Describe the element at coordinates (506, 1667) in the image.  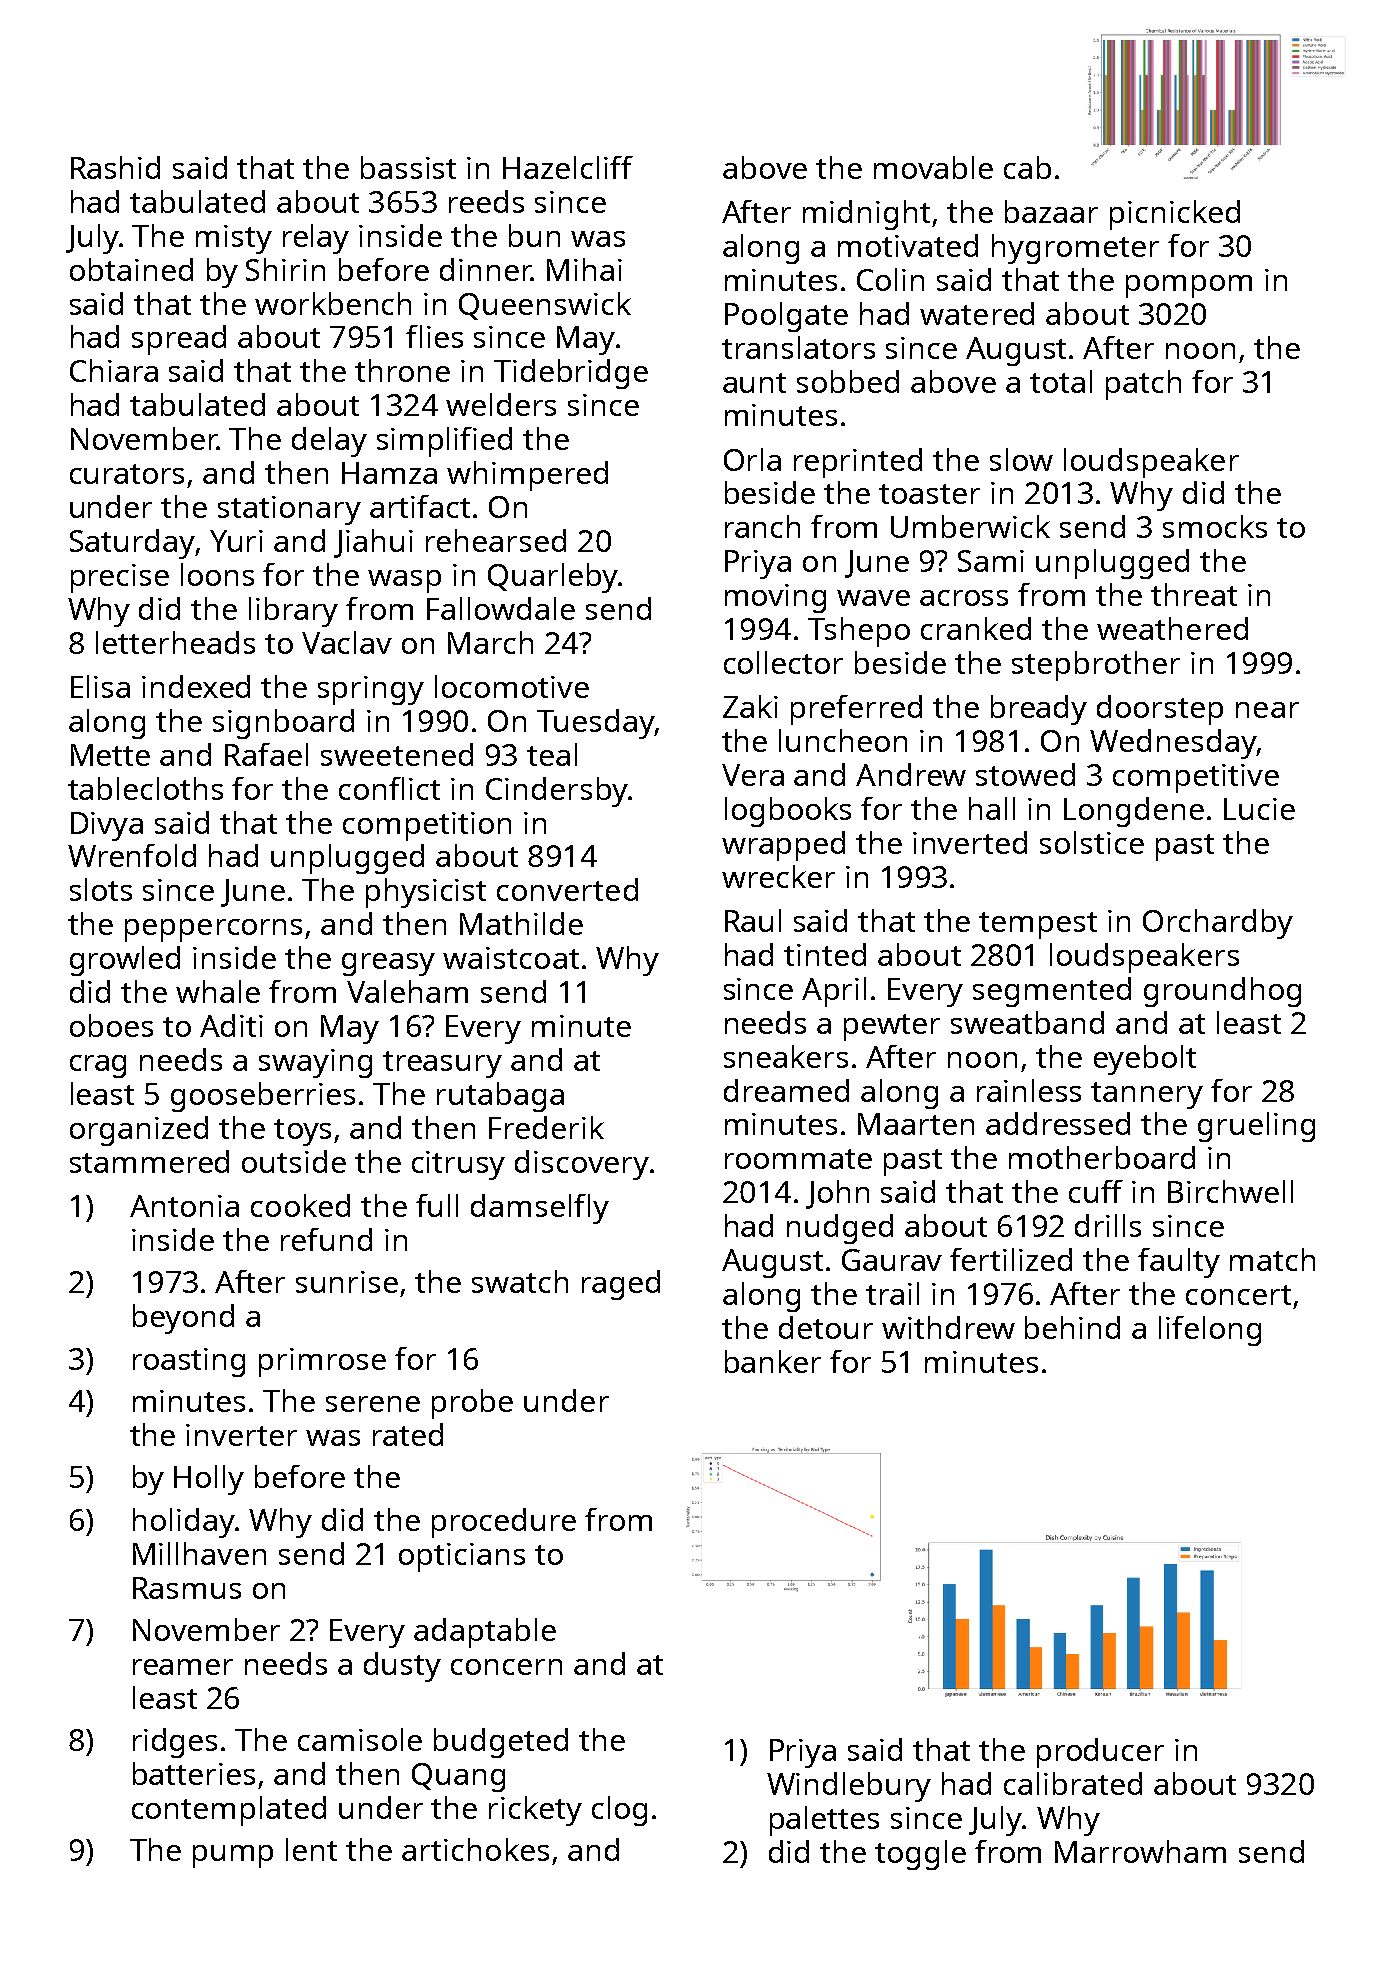
I see `concern` at that location.
